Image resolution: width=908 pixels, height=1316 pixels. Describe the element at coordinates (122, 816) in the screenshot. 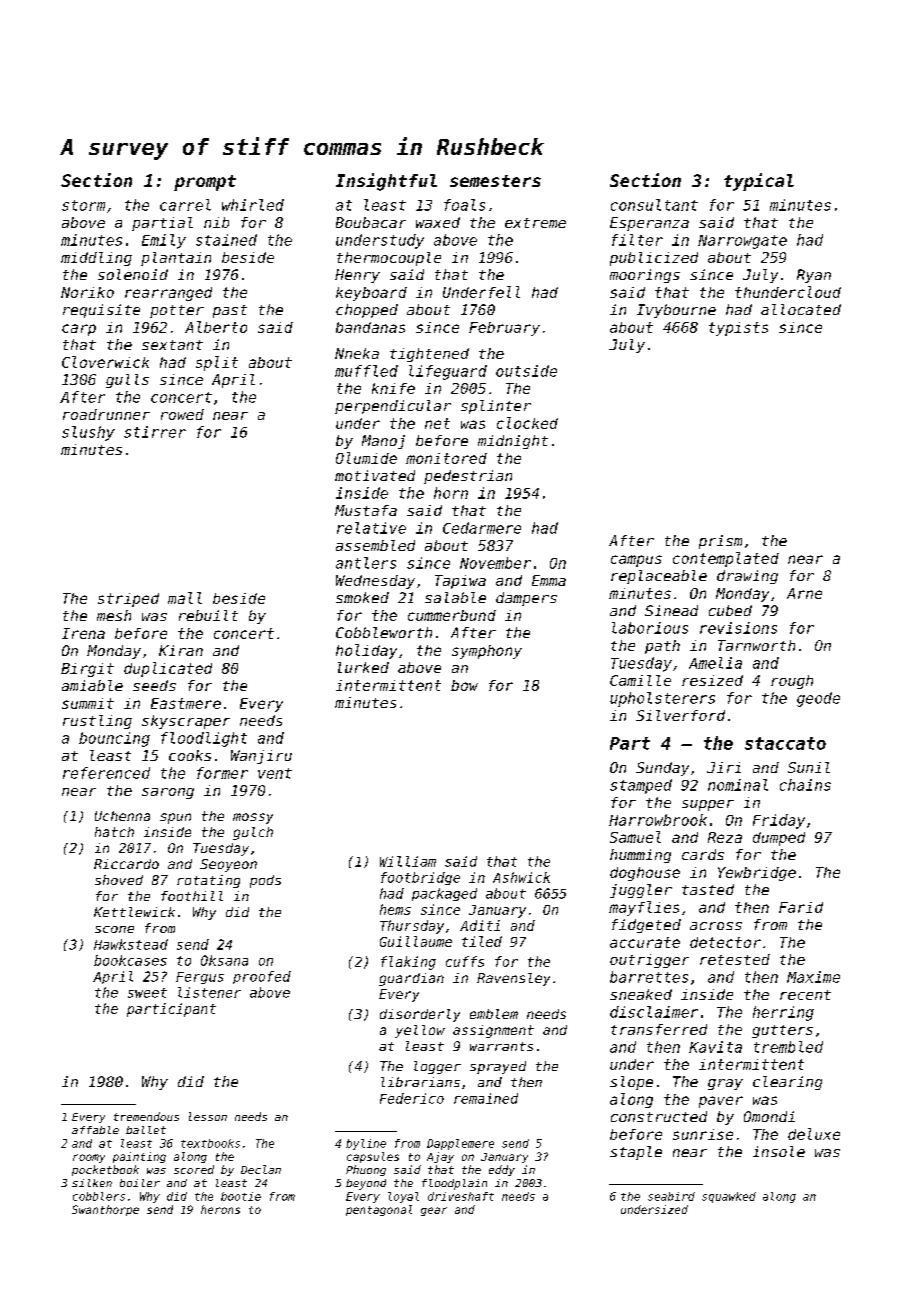

I see `Uchenna` at that location.
